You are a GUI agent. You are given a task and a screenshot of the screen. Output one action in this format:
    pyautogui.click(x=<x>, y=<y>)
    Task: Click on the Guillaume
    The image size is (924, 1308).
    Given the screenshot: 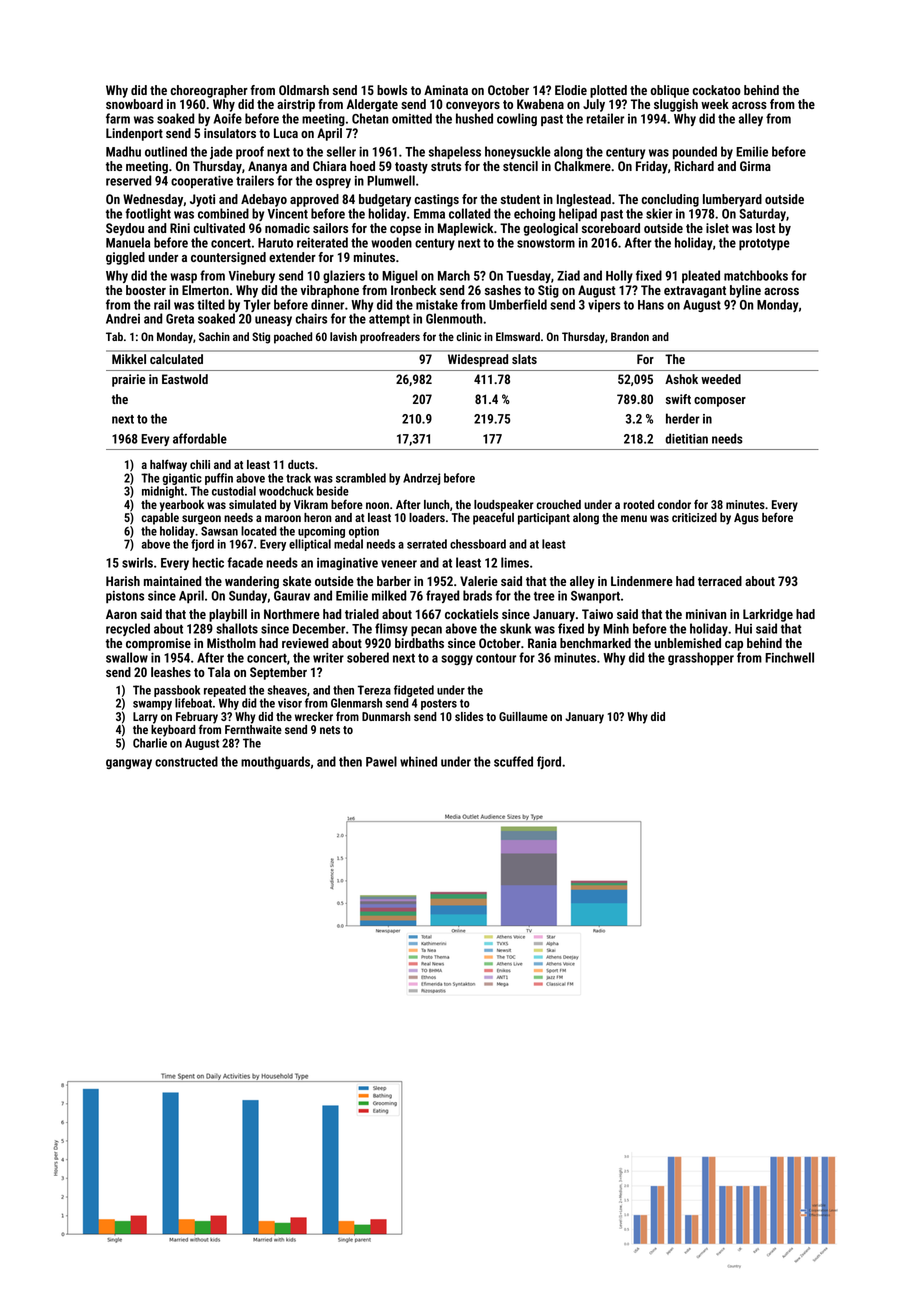 What is the action you would take?
    pyautogui.click(x=523, y=716)
